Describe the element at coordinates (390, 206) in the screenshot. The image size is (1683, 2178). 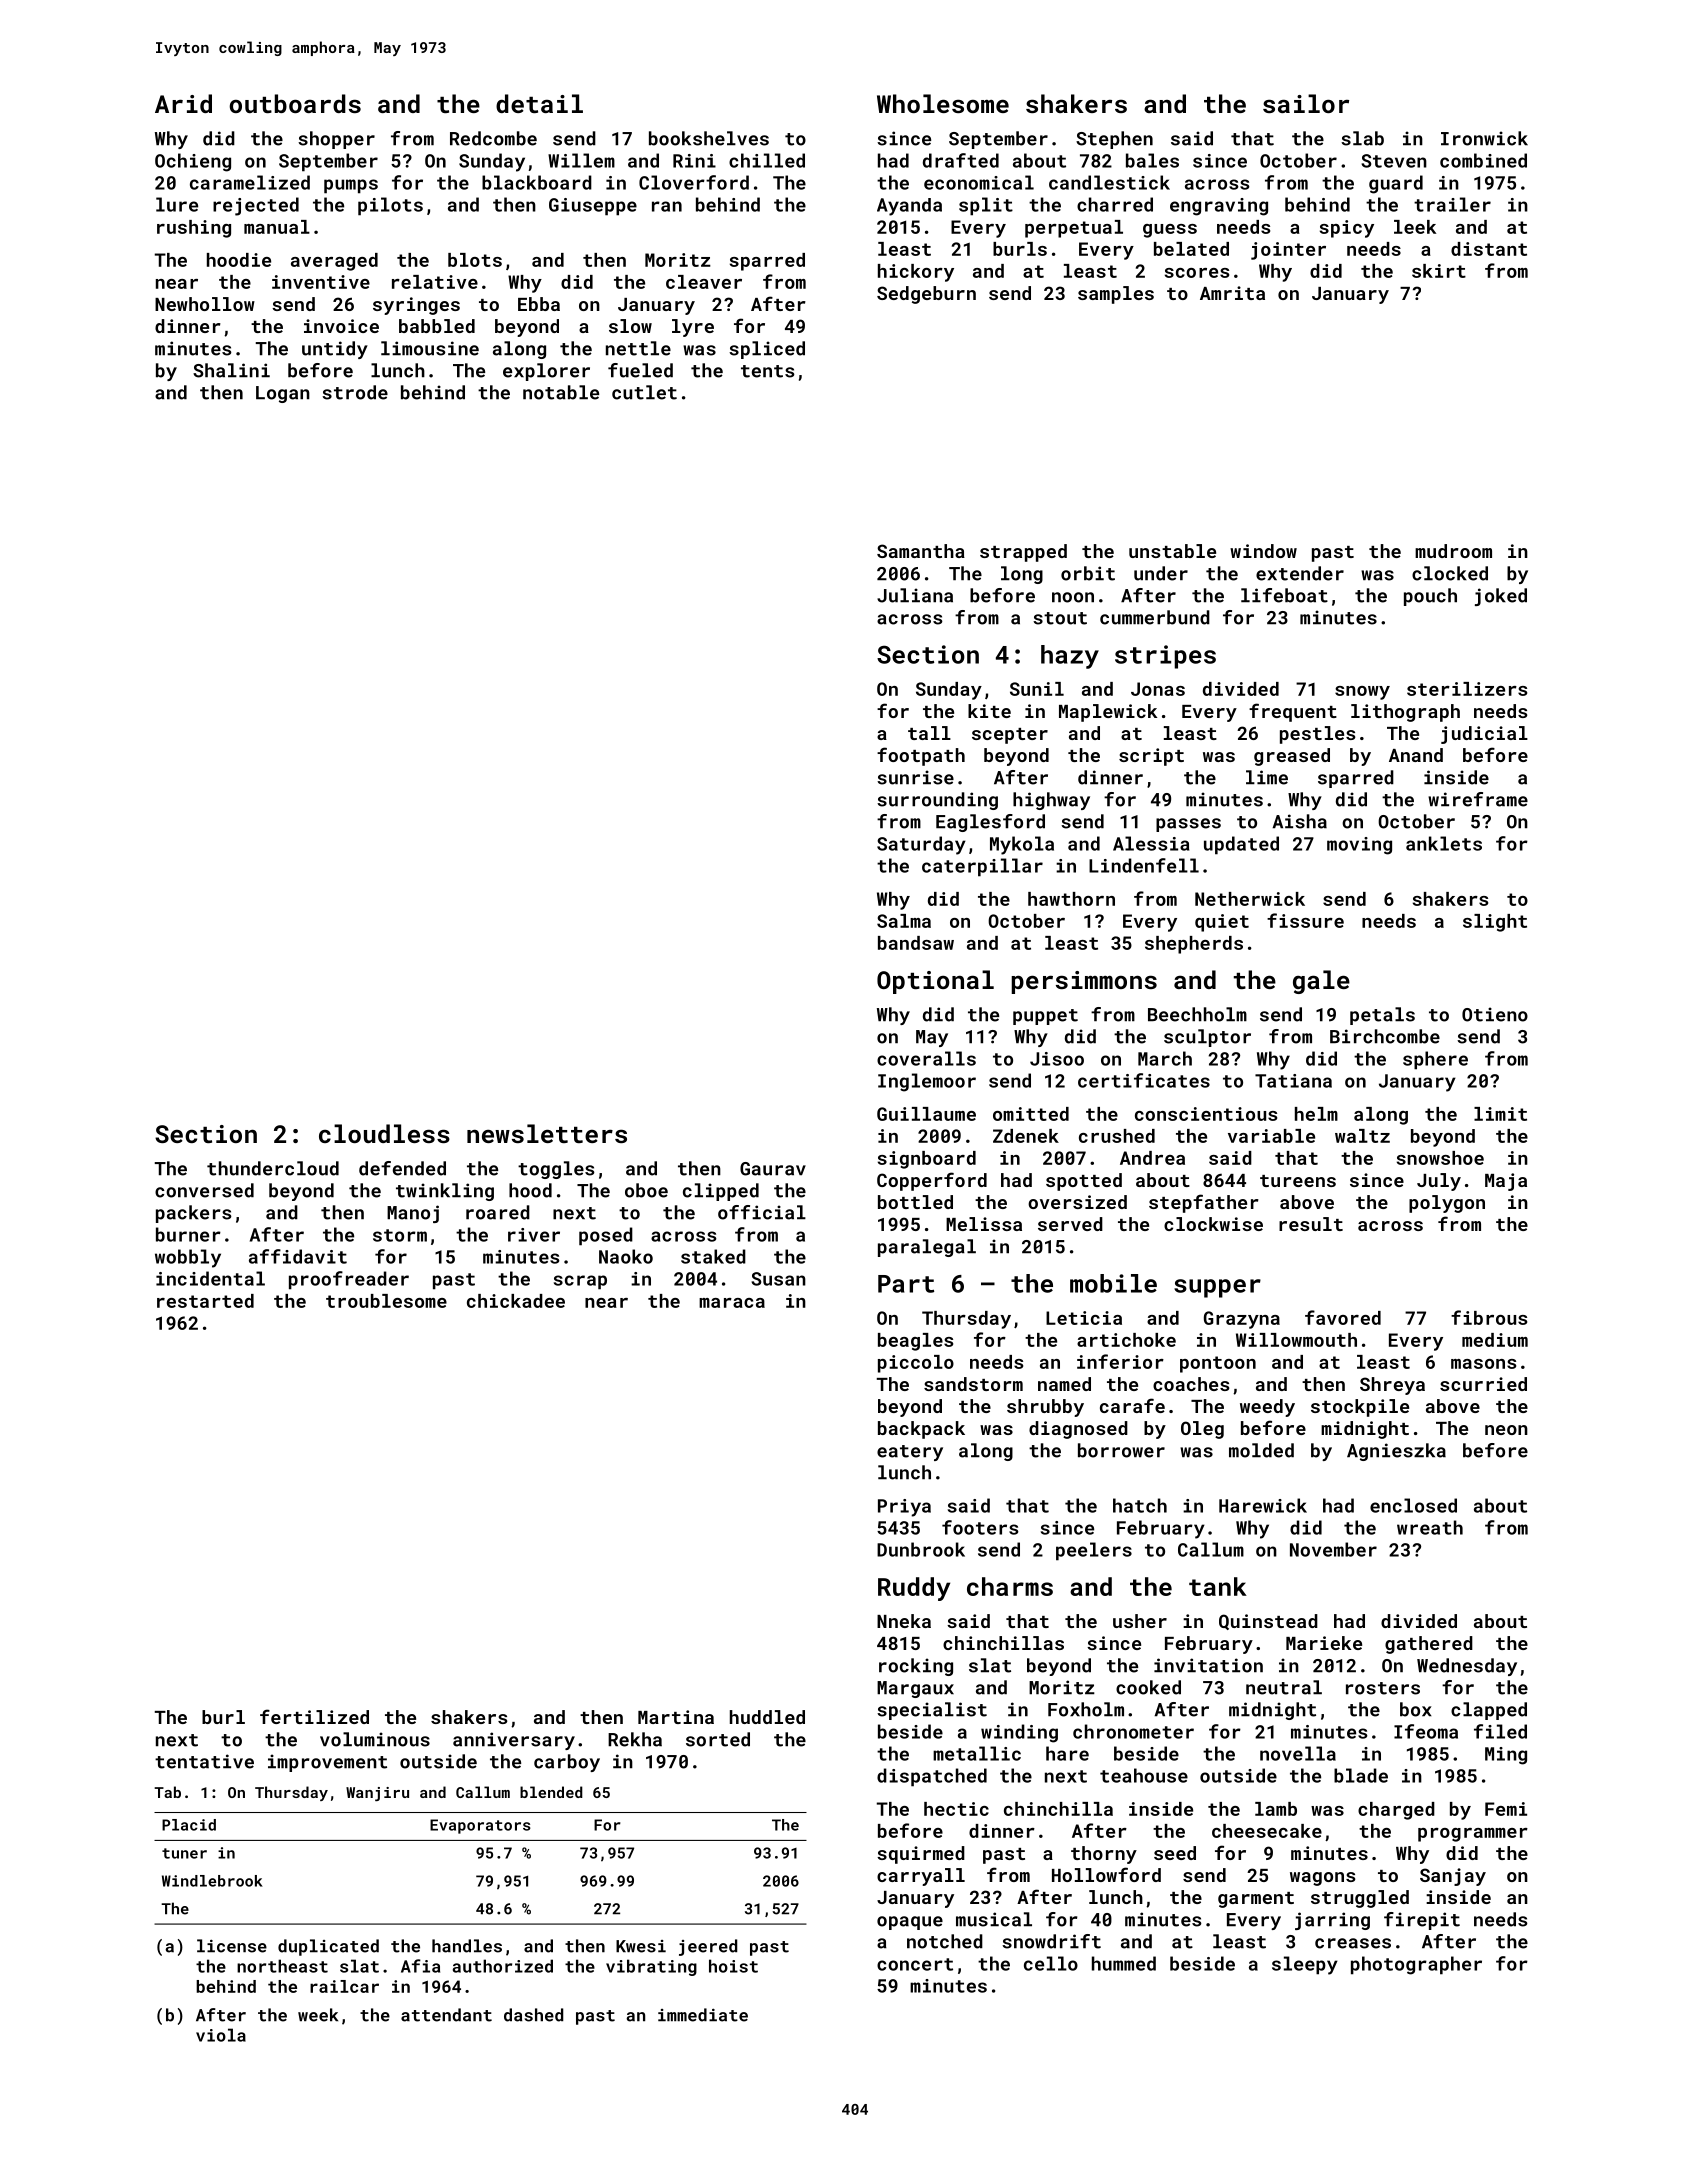
I see `pilots` at that location.
